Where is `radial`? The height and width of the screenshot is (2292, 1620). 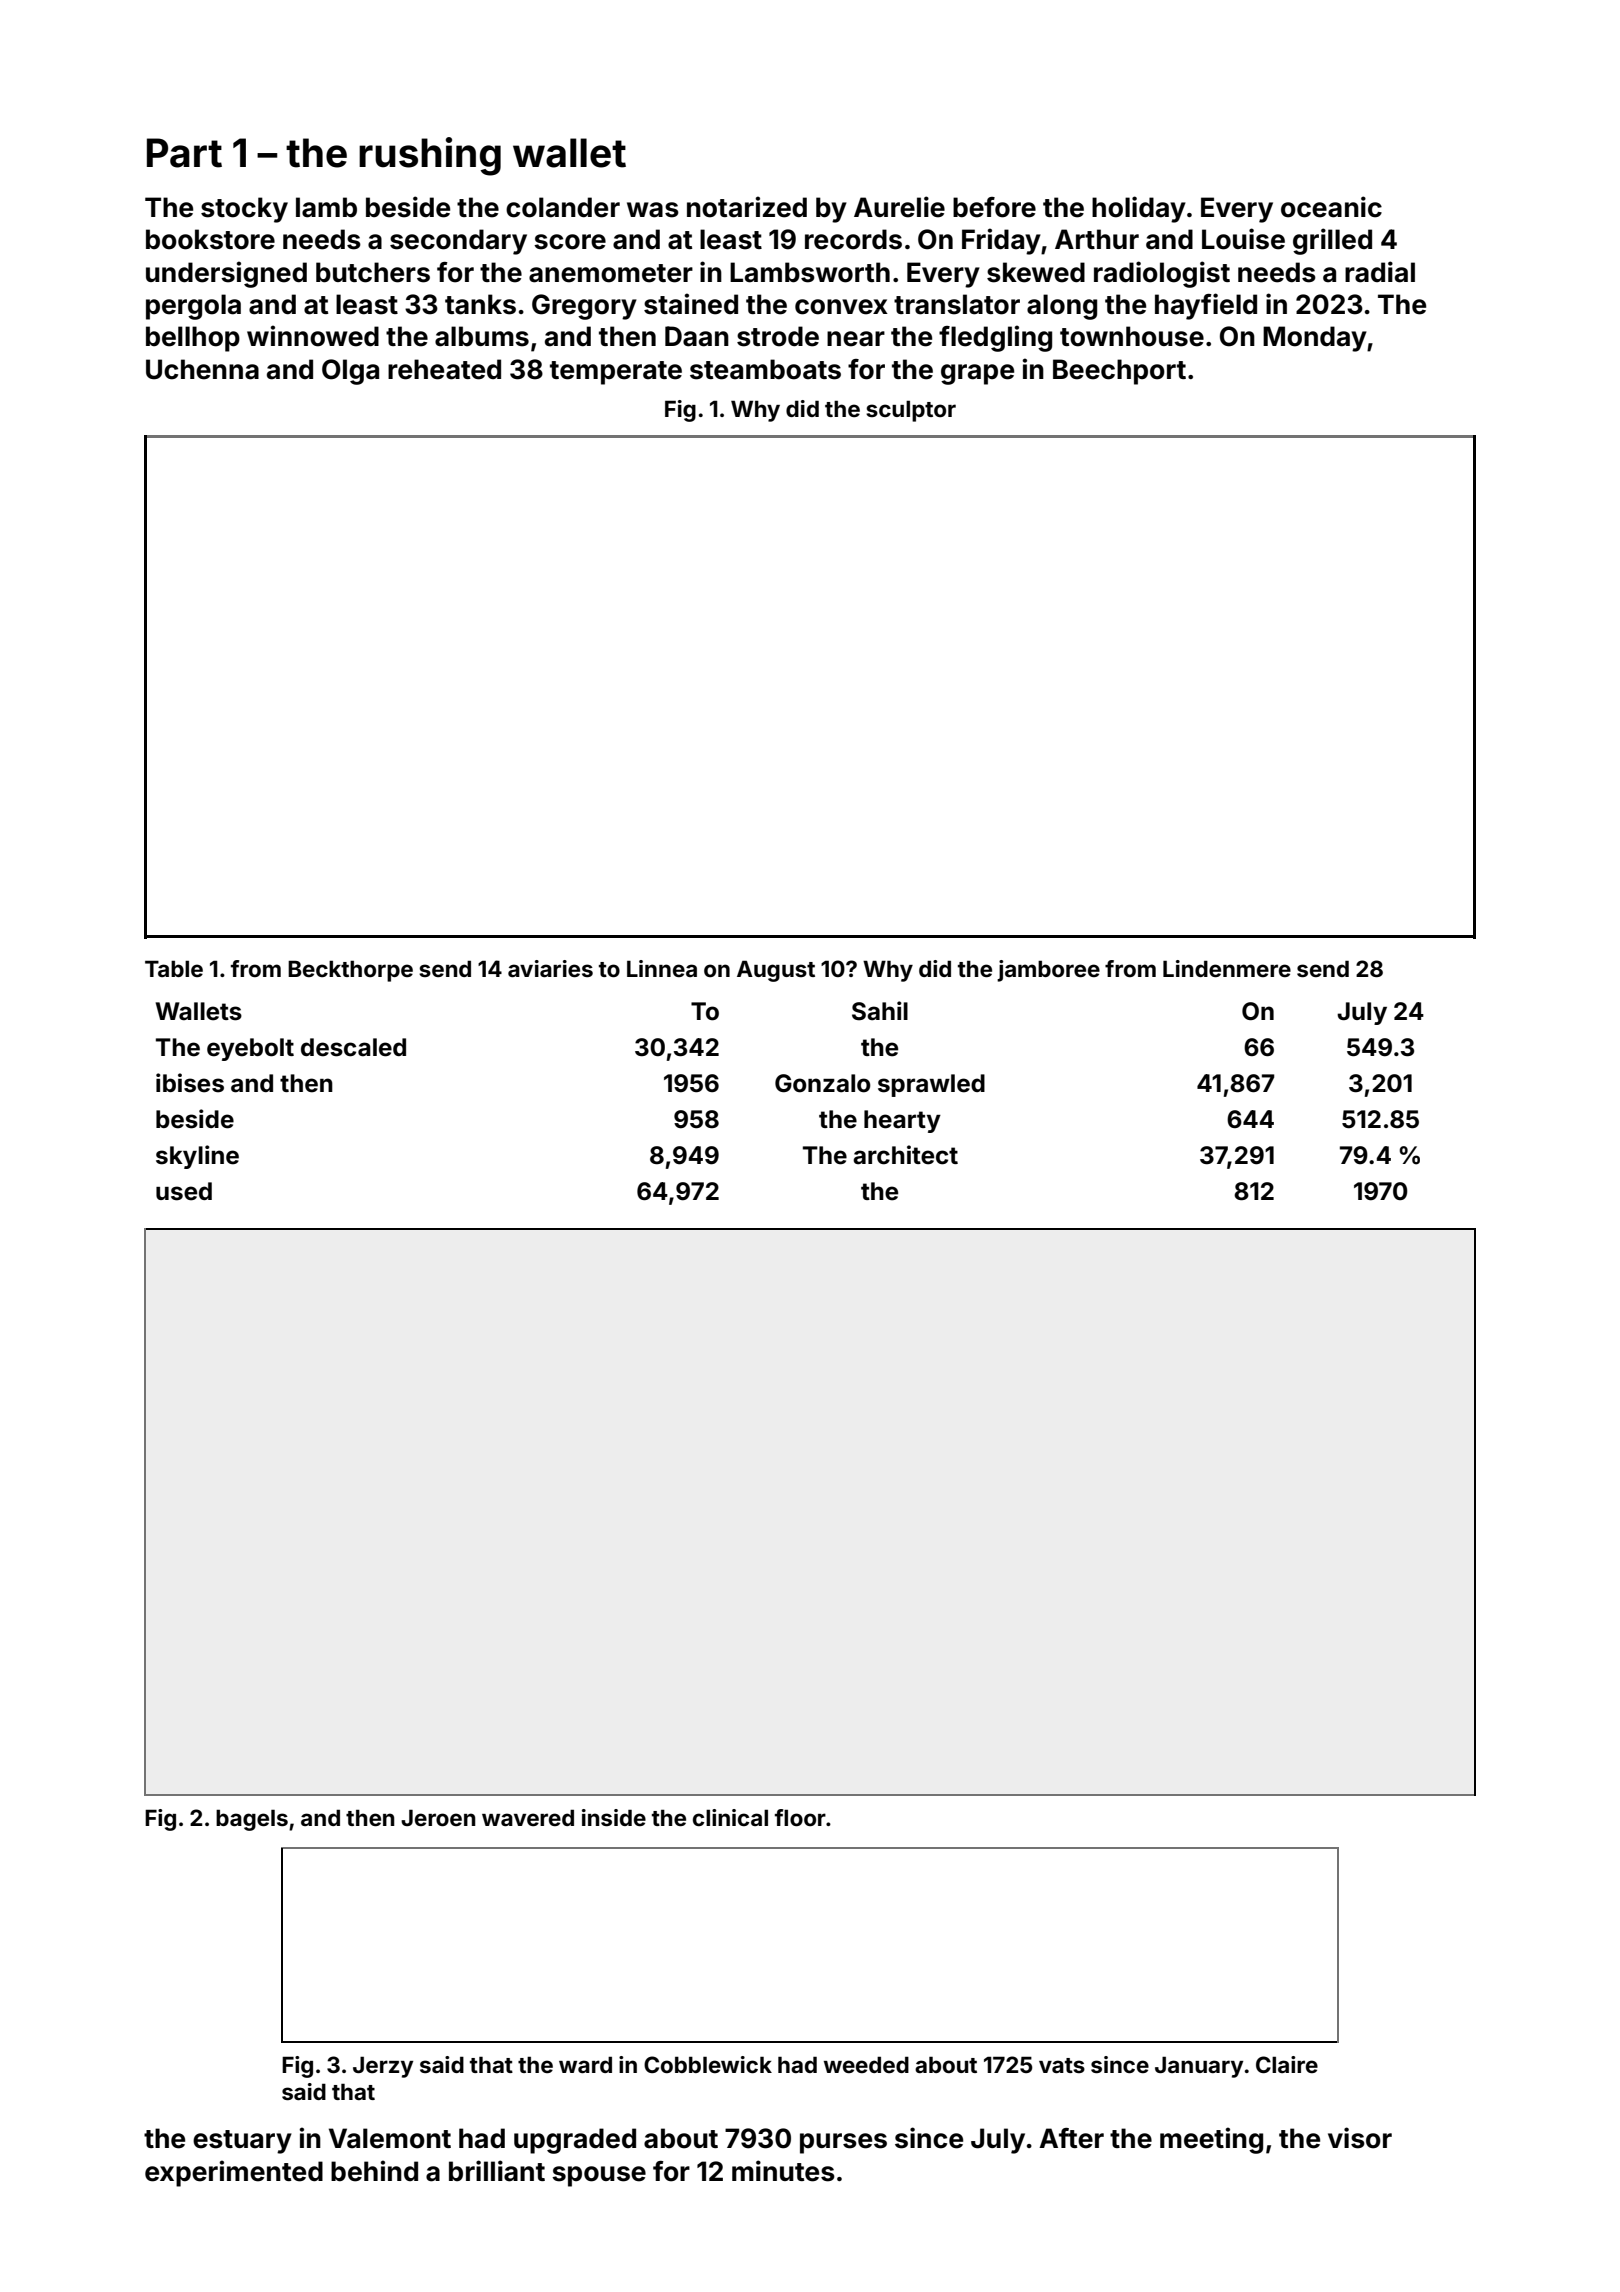 radial is located at coordinates (1380, 272).
